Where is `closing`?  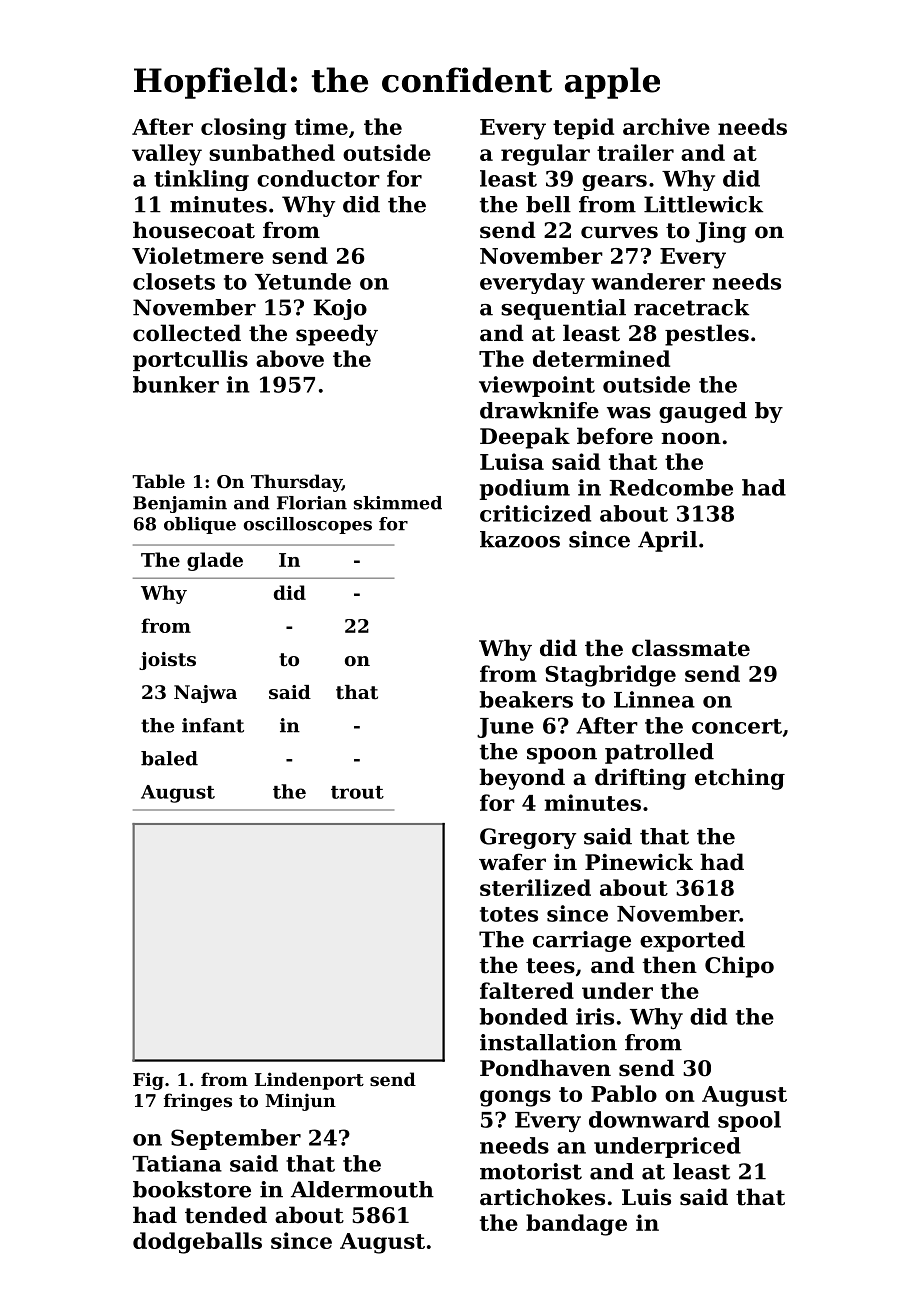
closing is located at coordinates (243, 129).
